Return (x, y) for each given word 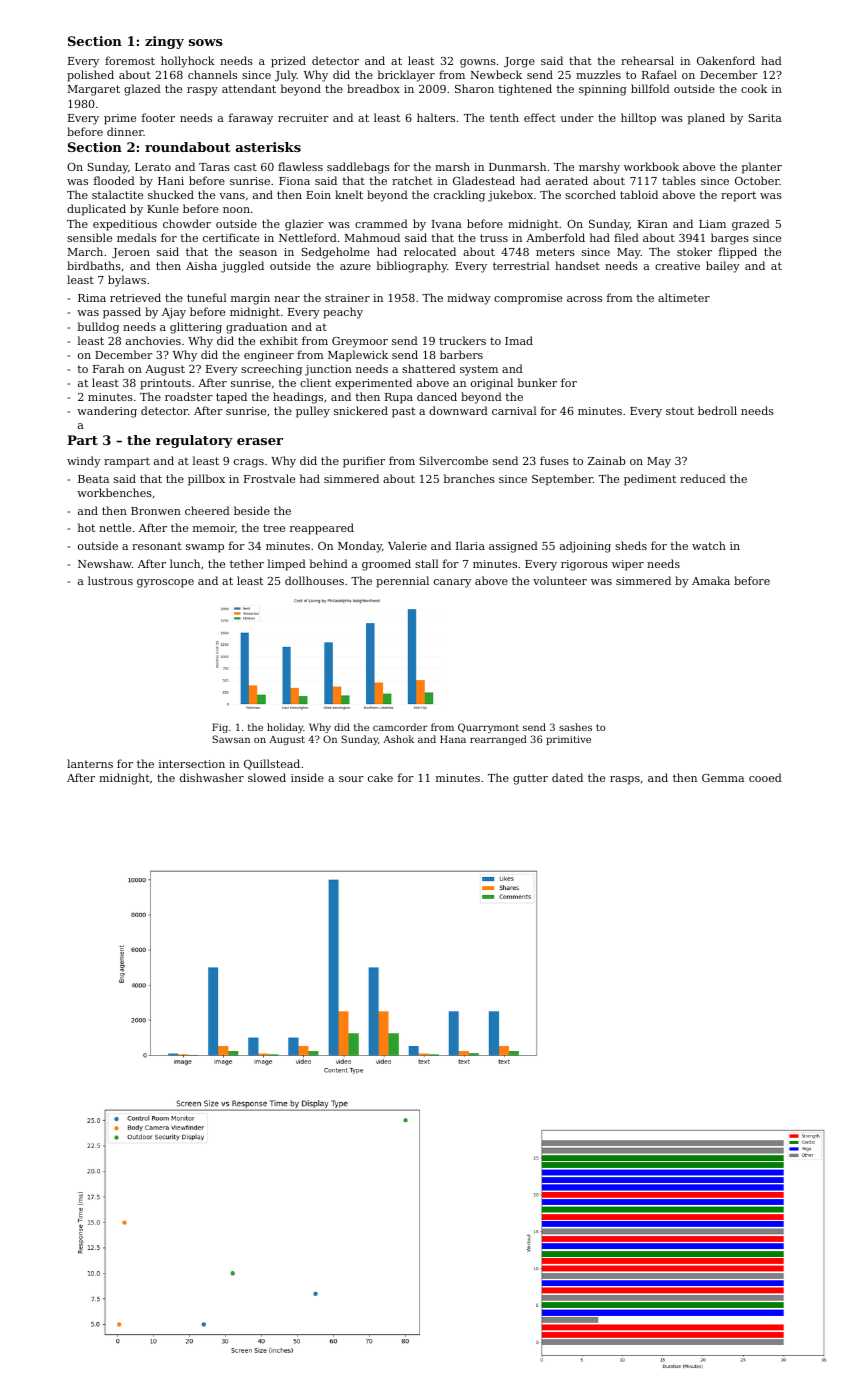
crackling (459, 196)
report (738, 196)
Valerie (407, 545)
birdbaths (94, 265)
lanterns (90, 763)
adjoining (585, 547)
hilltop (638, 119)
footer (158, 117)
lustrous (110, 580)
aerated (567, 180)
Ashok (398, 739)
